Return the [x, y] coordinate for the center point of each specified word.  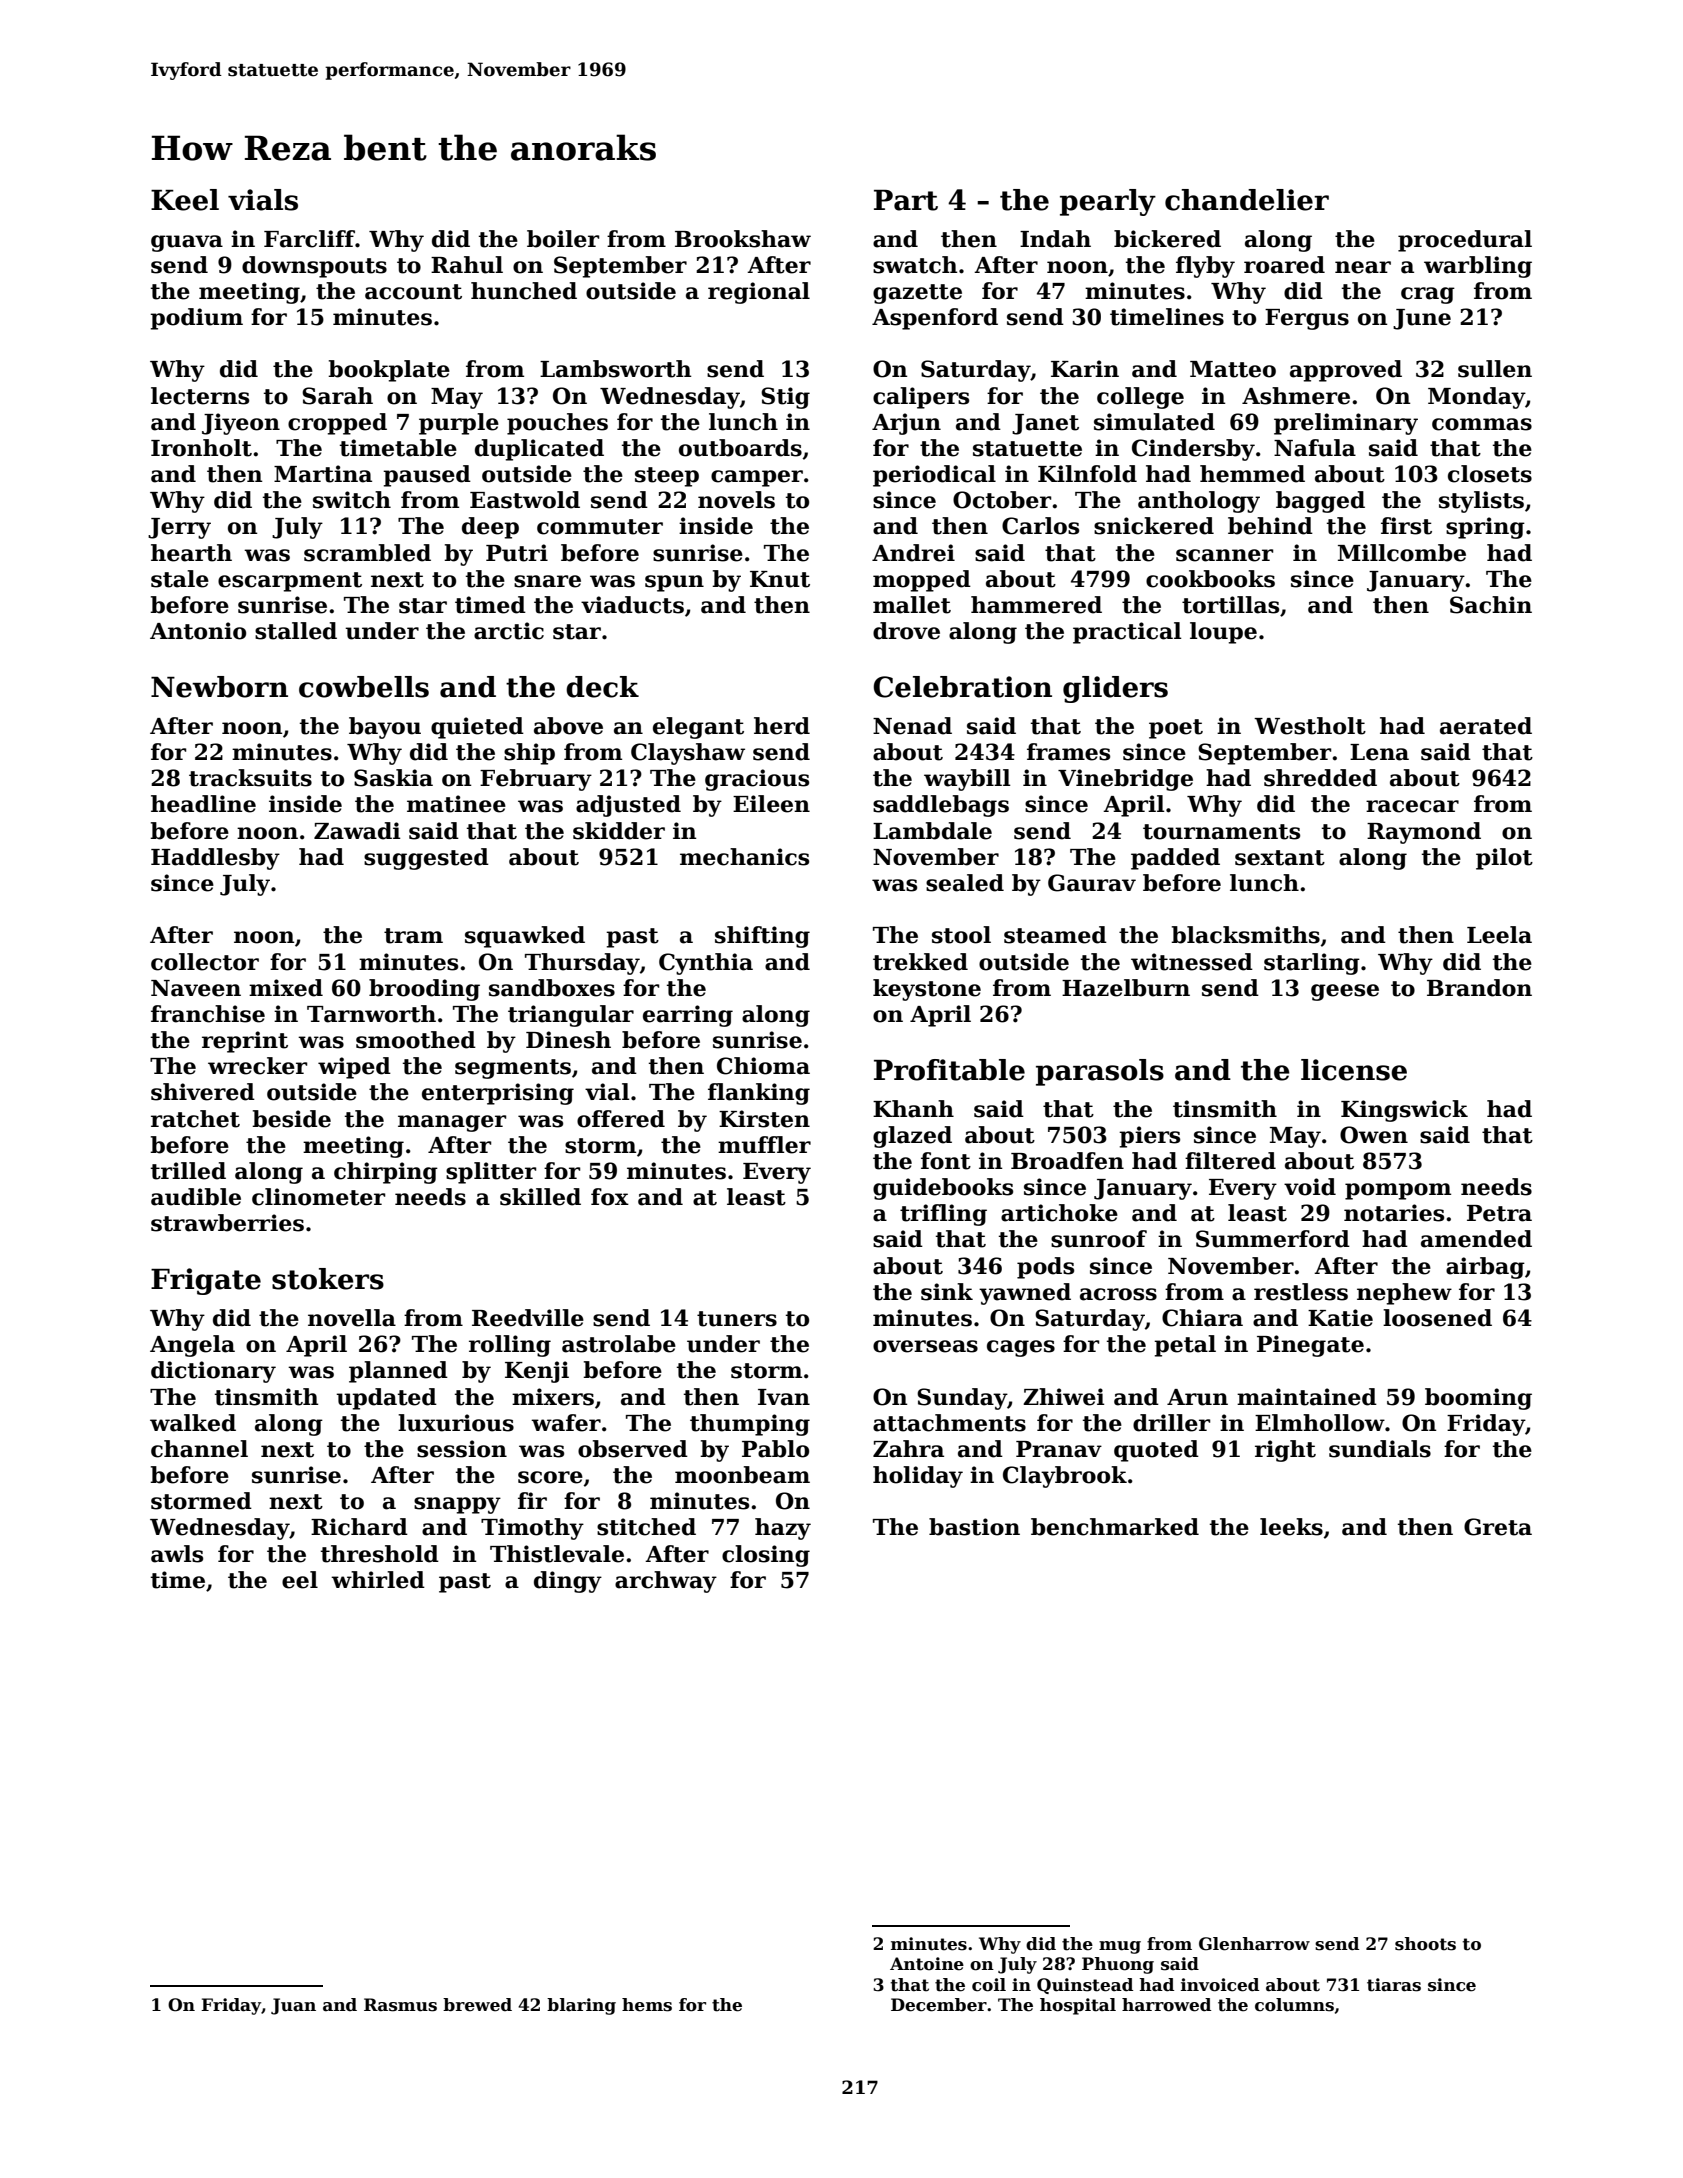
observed [633, 1449]
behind [1270, 526]
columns [1294, 2005]
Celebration [962, 687]
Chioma [763, 1066]
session [462, 1449]
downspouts [314, 267]
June [1422, 319]
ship [529, 754]
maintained [1307, 1397]
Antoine [927, 1964]
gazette [917, 294]
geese [1345, 992]
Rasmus [400, 2005]
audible [196, 1197]
